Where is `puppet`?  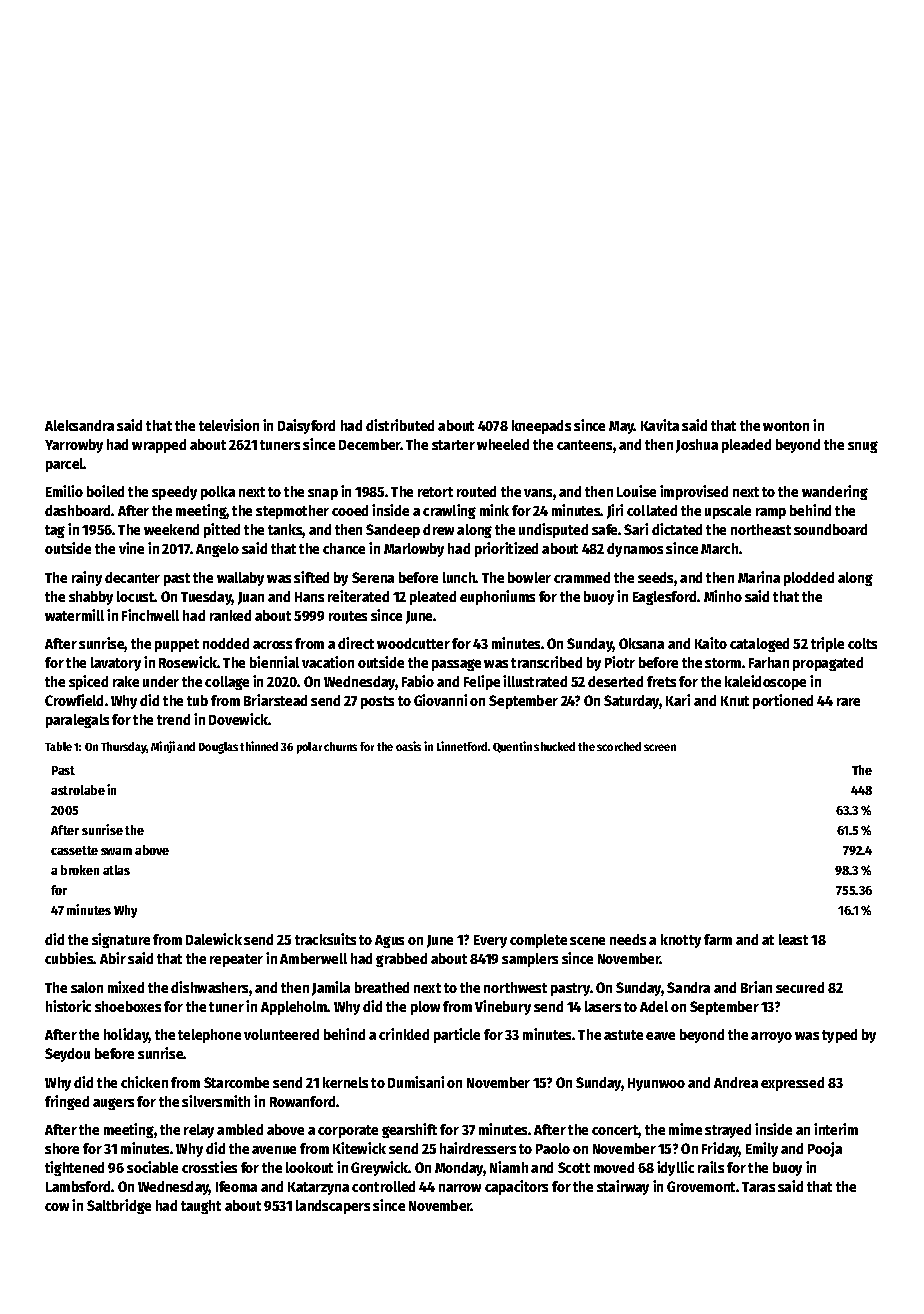 puppet is located at coordinates (177, 645).
